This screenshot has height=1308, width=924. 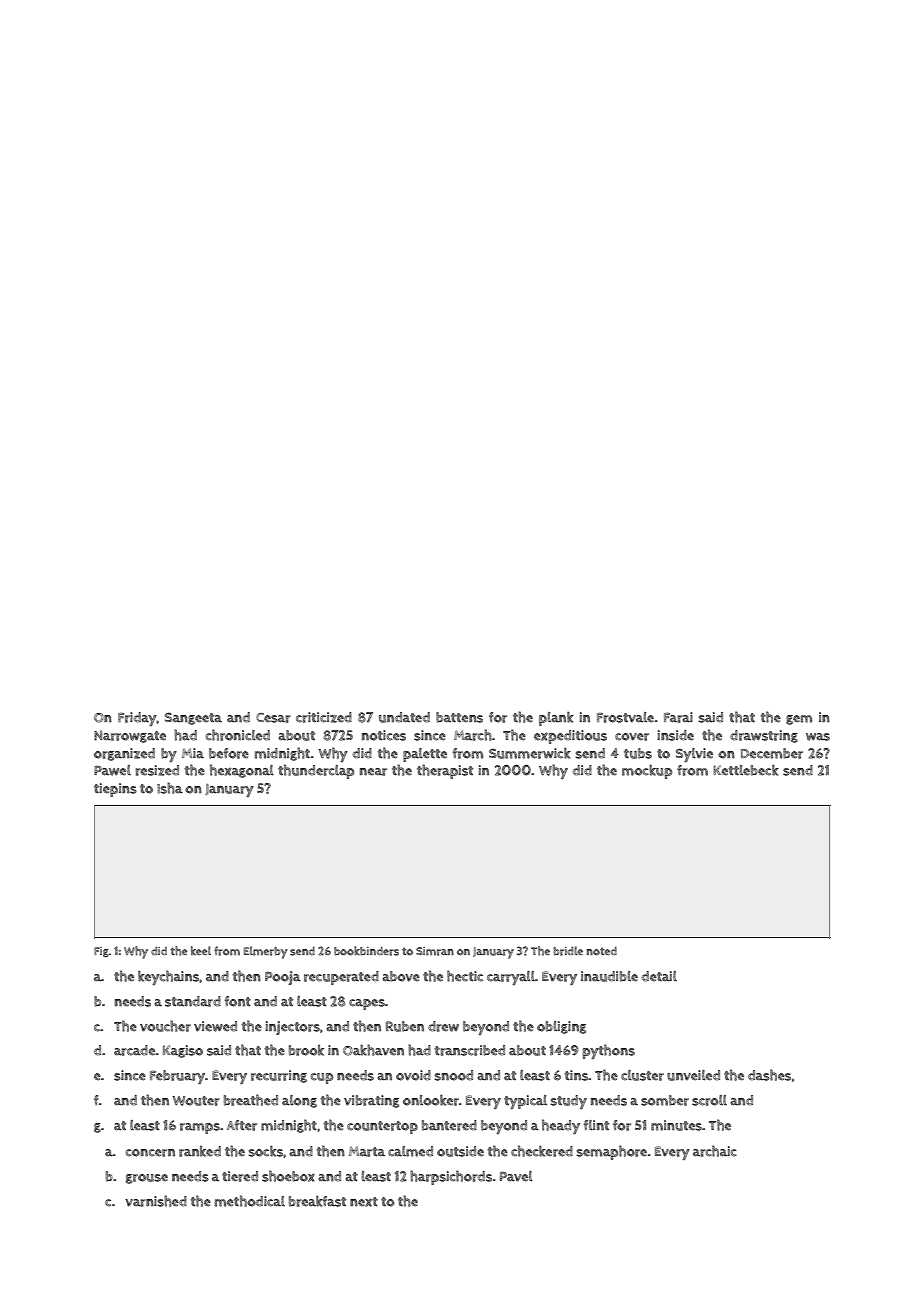 I want to click on Fig, so click(x=101, y=952).
